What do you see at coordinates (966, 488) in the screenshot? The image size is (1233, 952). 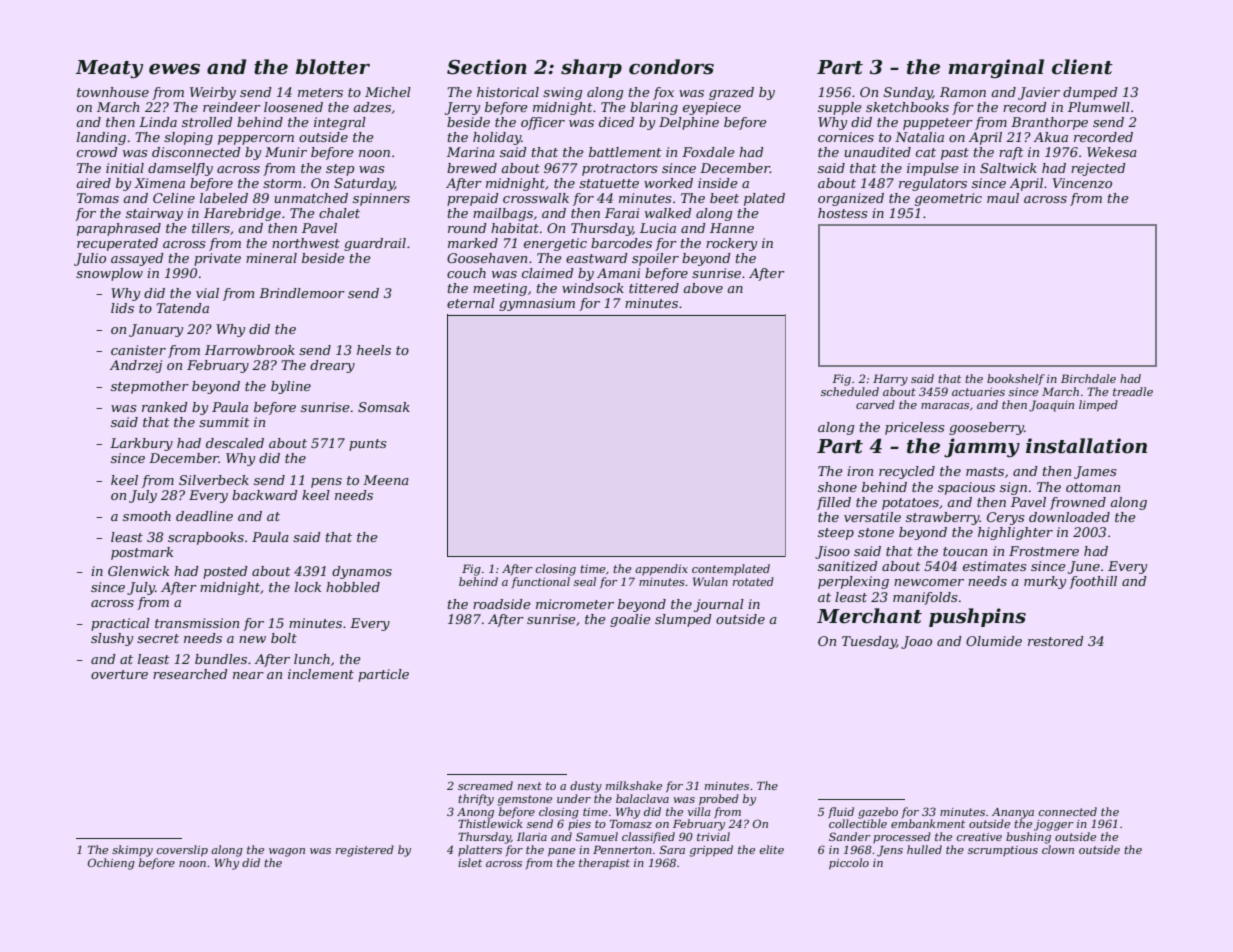 I see `spacious` at bounding box center [966, 488].
